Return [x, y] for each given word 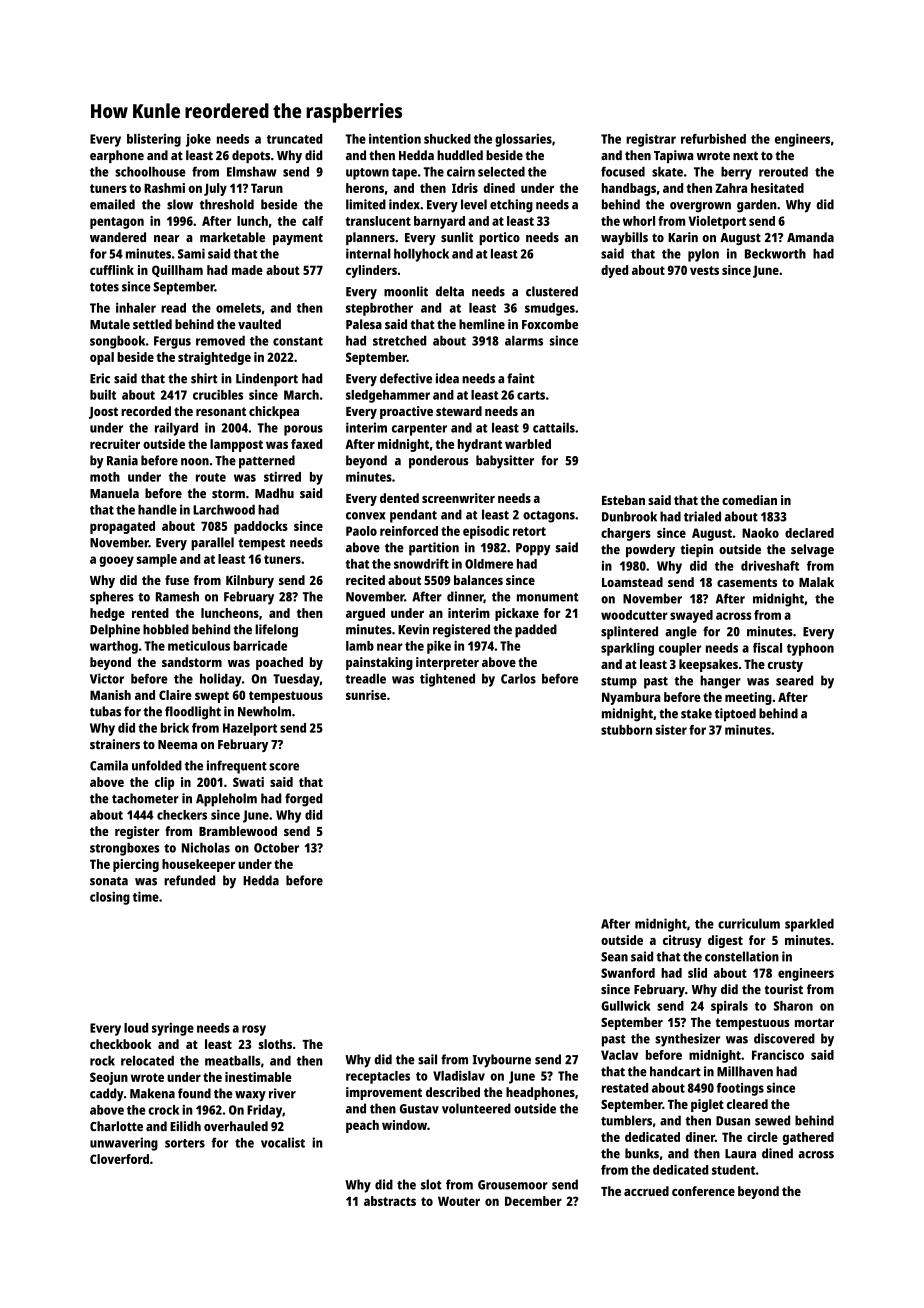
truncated [294, 139]
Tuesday [296, 680]
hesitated [777, 188]
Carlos [518, 679]
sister [671, 729]
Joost [103, 413]
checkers [182, 815]
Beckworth [775, 254]
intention [395, 138]
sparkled [809, 925]
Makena [152, 1093]
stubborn [626, 730]
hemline [482, 324]
